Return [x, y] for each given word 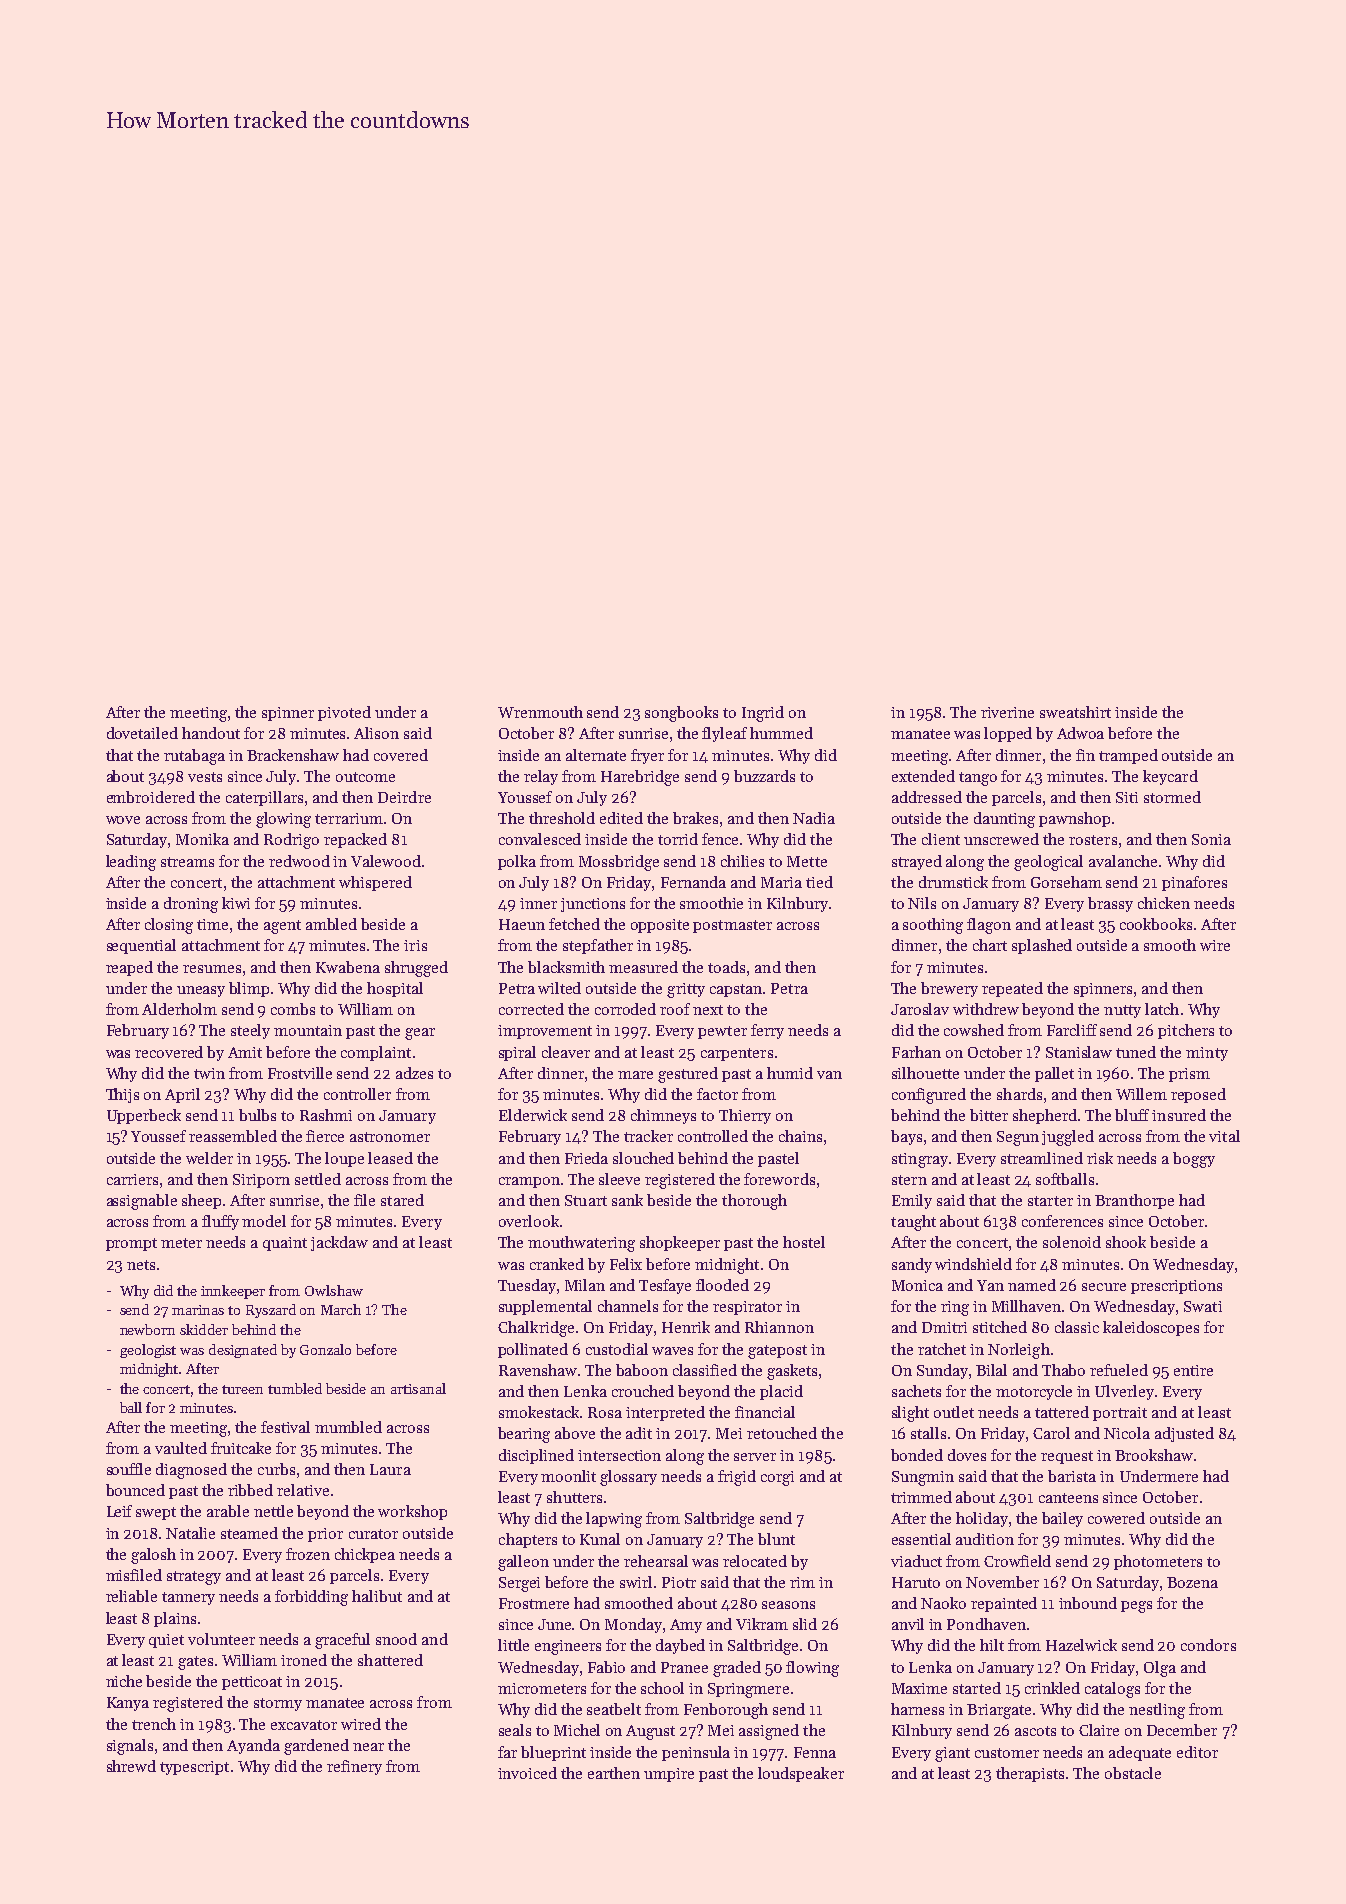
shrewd [131, 1766]
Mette [807, 861]
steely [250, 1031]
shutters [574, 1497]
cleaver [566, 1052]
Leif [119, 1511]
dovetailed [142, 733]
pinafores [1194, 883]
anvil [908, 1624]
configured [929, 1096]
